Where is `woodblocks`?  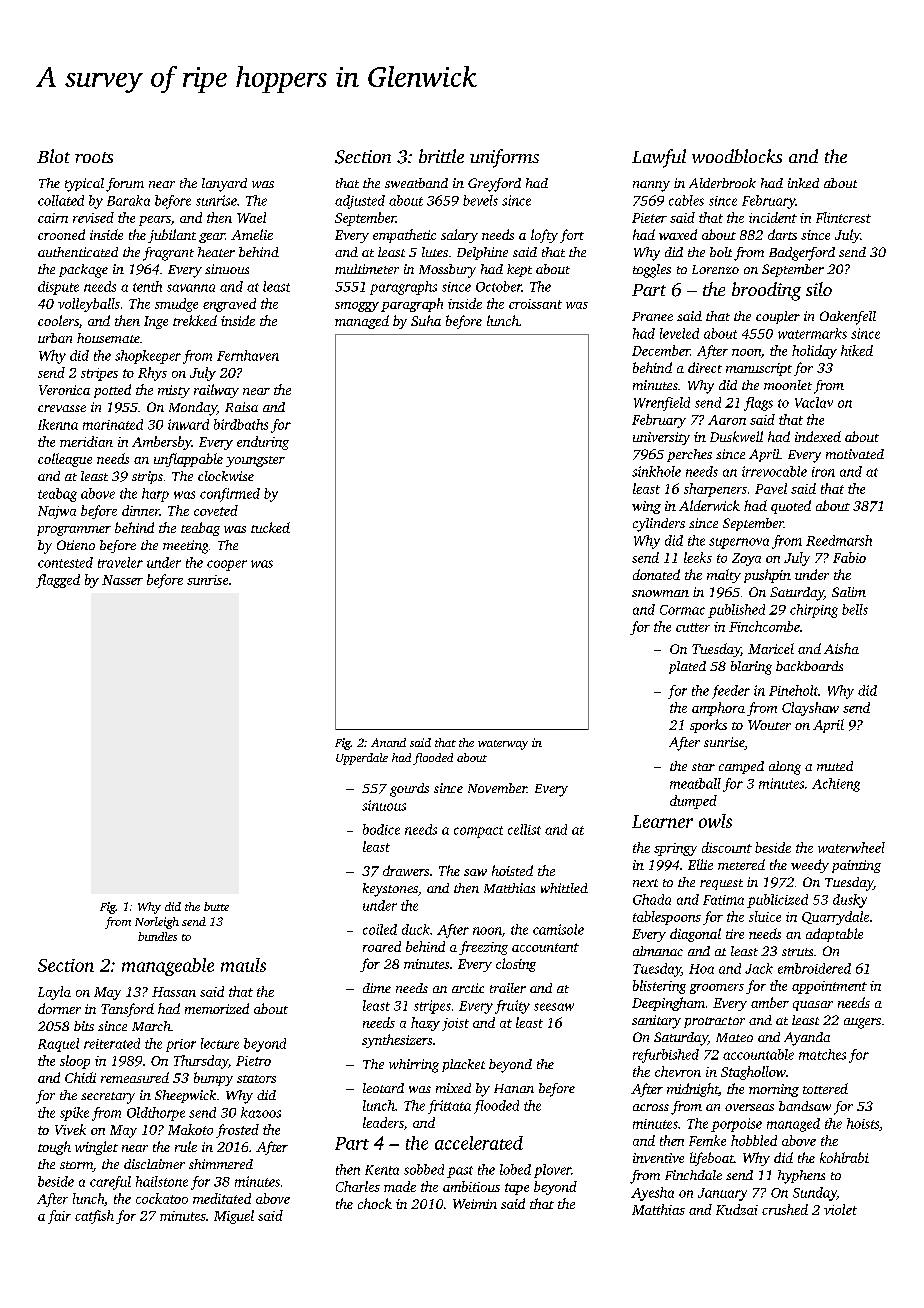 woodblocks is located at coordinates (737, 156).
